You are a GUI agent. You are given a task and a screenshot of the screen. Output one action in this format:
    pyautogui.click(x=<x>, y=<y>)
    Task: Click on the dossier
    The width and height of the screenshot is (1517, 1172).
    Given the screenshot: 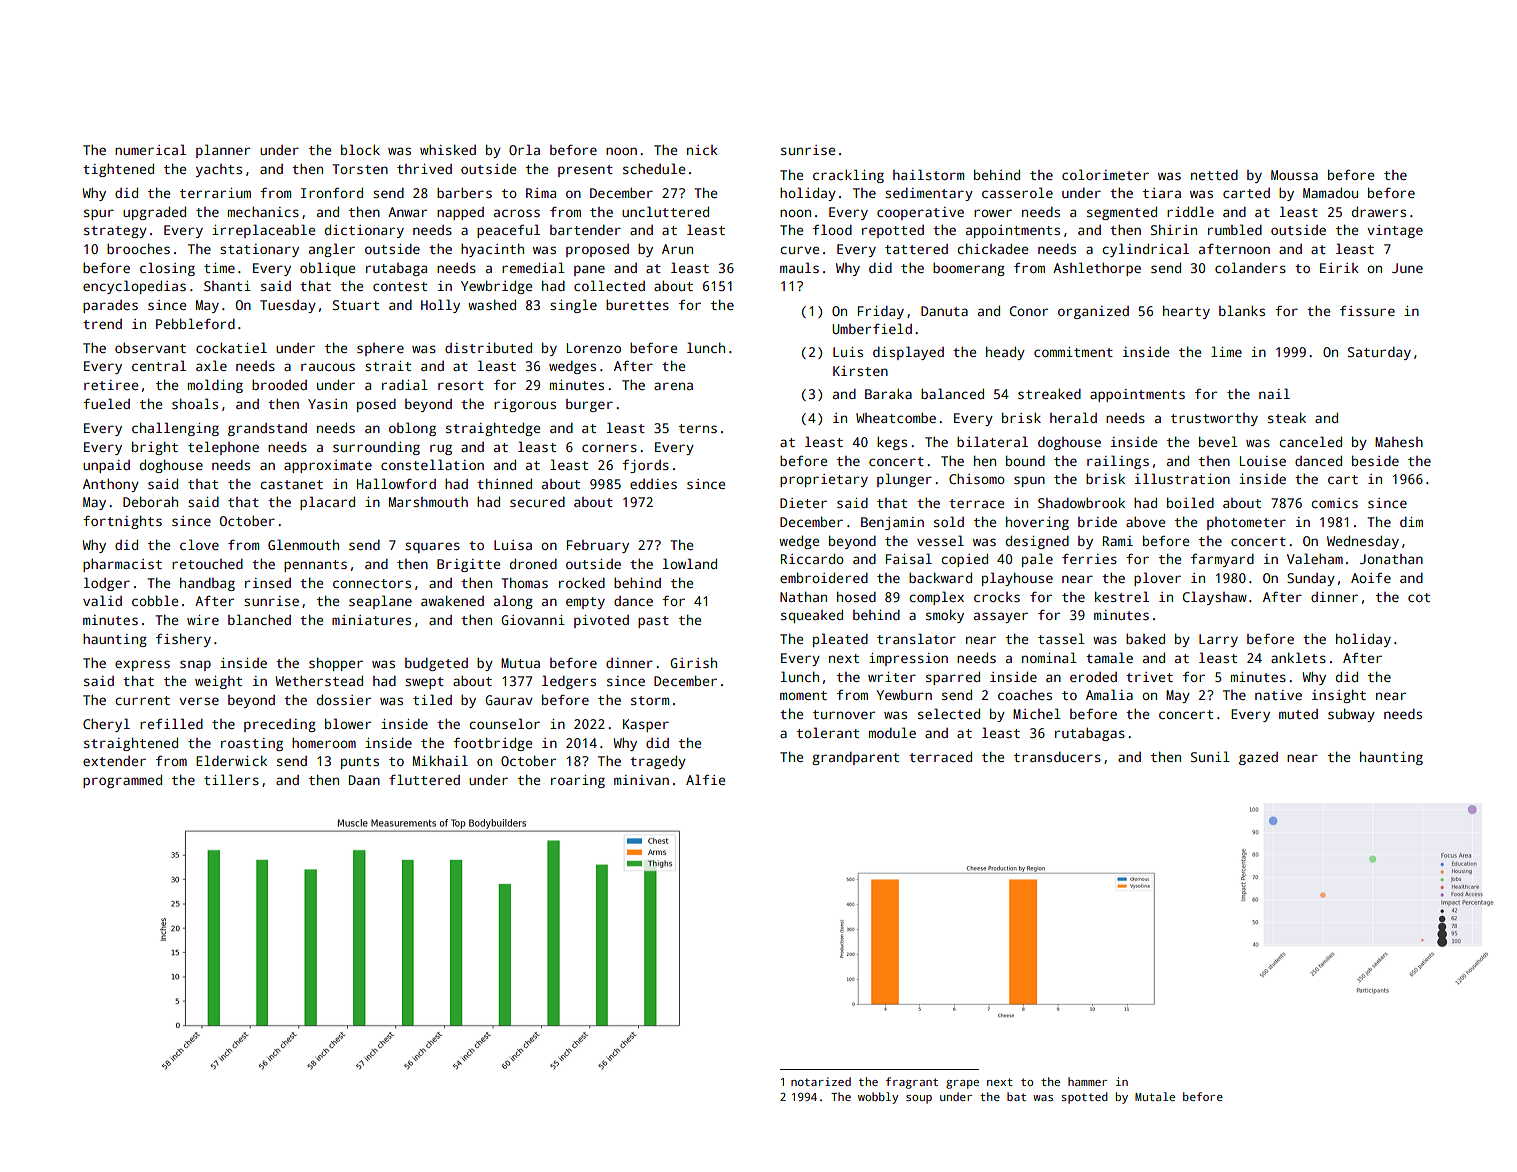 What is the action you would take?
    pyautogui.click(x=344, y=699)
